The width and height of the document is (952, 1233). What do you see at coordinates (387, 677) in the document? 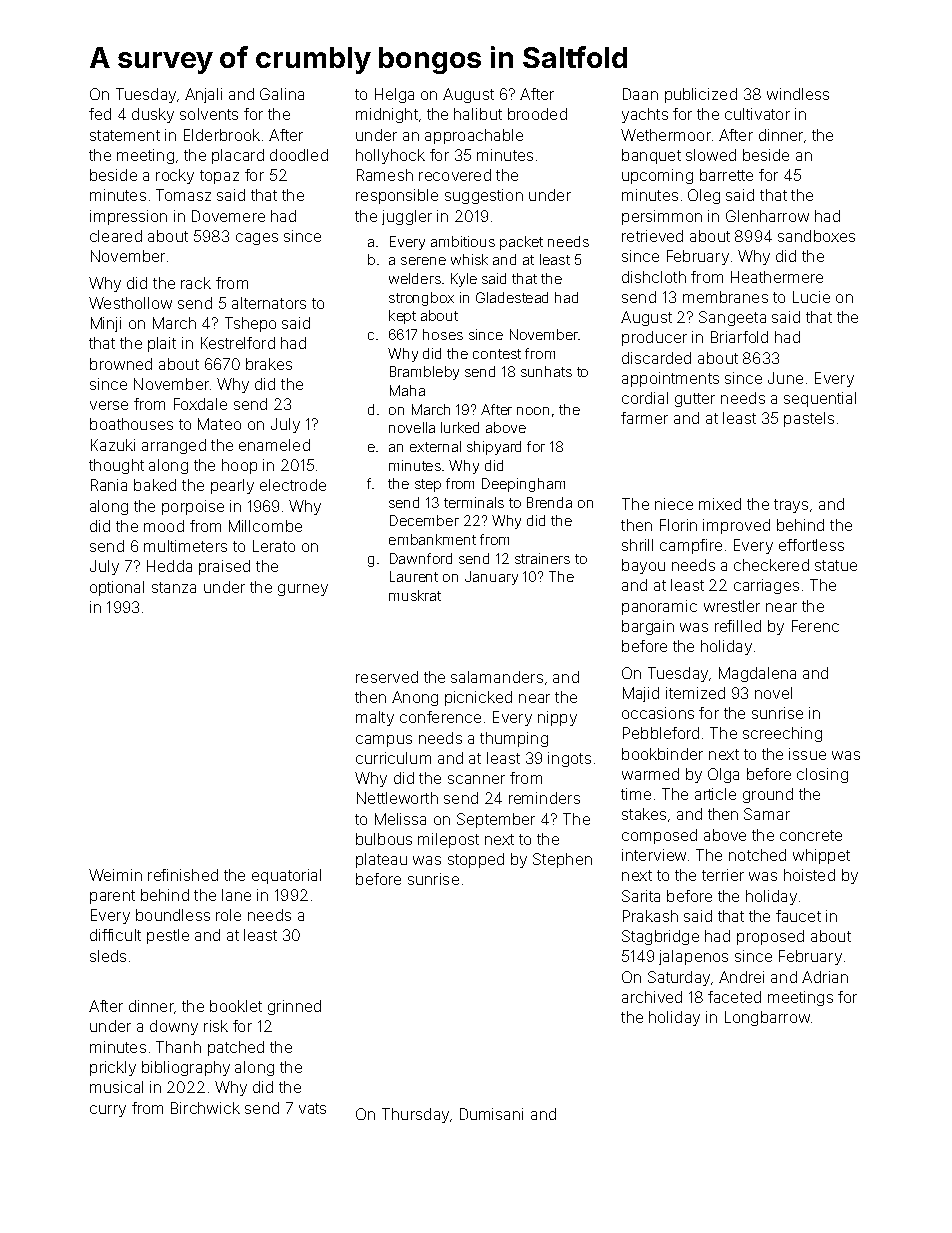
I see `reserved` at bounding box center [387, 677].
